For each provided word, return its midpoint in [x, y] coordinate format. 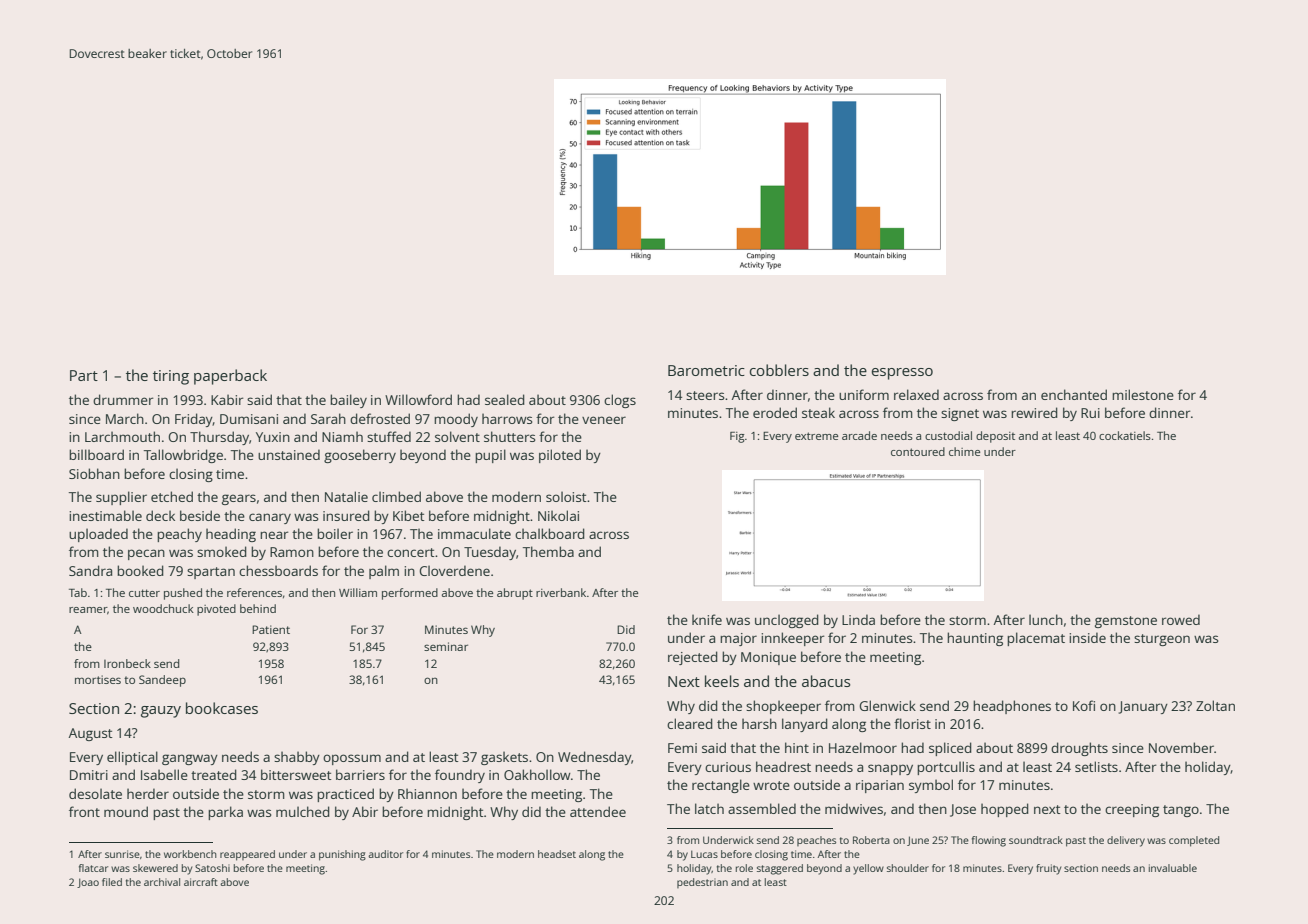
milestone [1143, 394]
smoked [222, 551]
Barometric [706, 370]
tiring [171, 377]
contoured [918, 451]
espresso [902, 374]
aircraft [201, 882]
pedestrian [702, 883]
